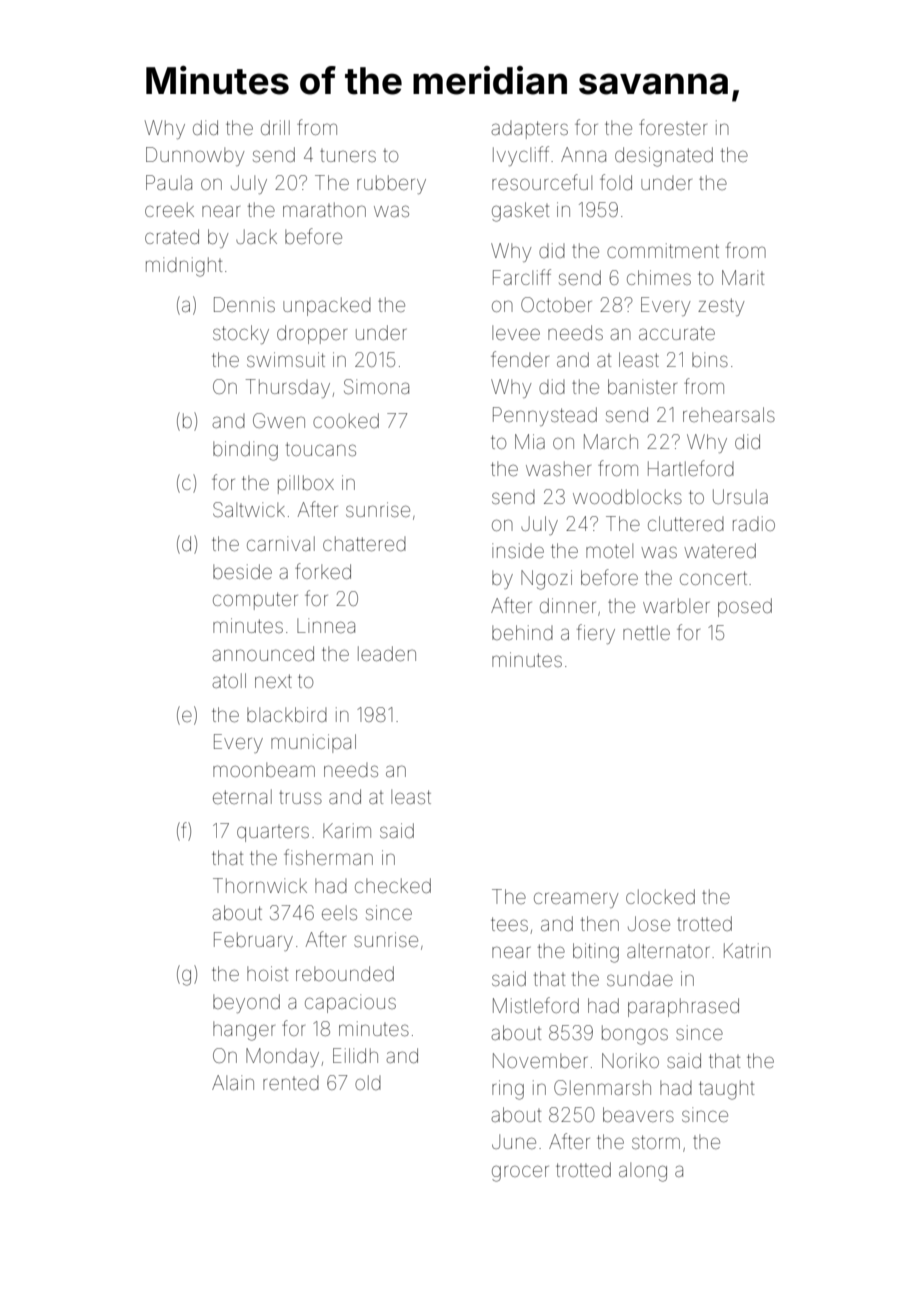  Describe the element at coordinates (663, 250) in the page. I see `commitment` at that location.
